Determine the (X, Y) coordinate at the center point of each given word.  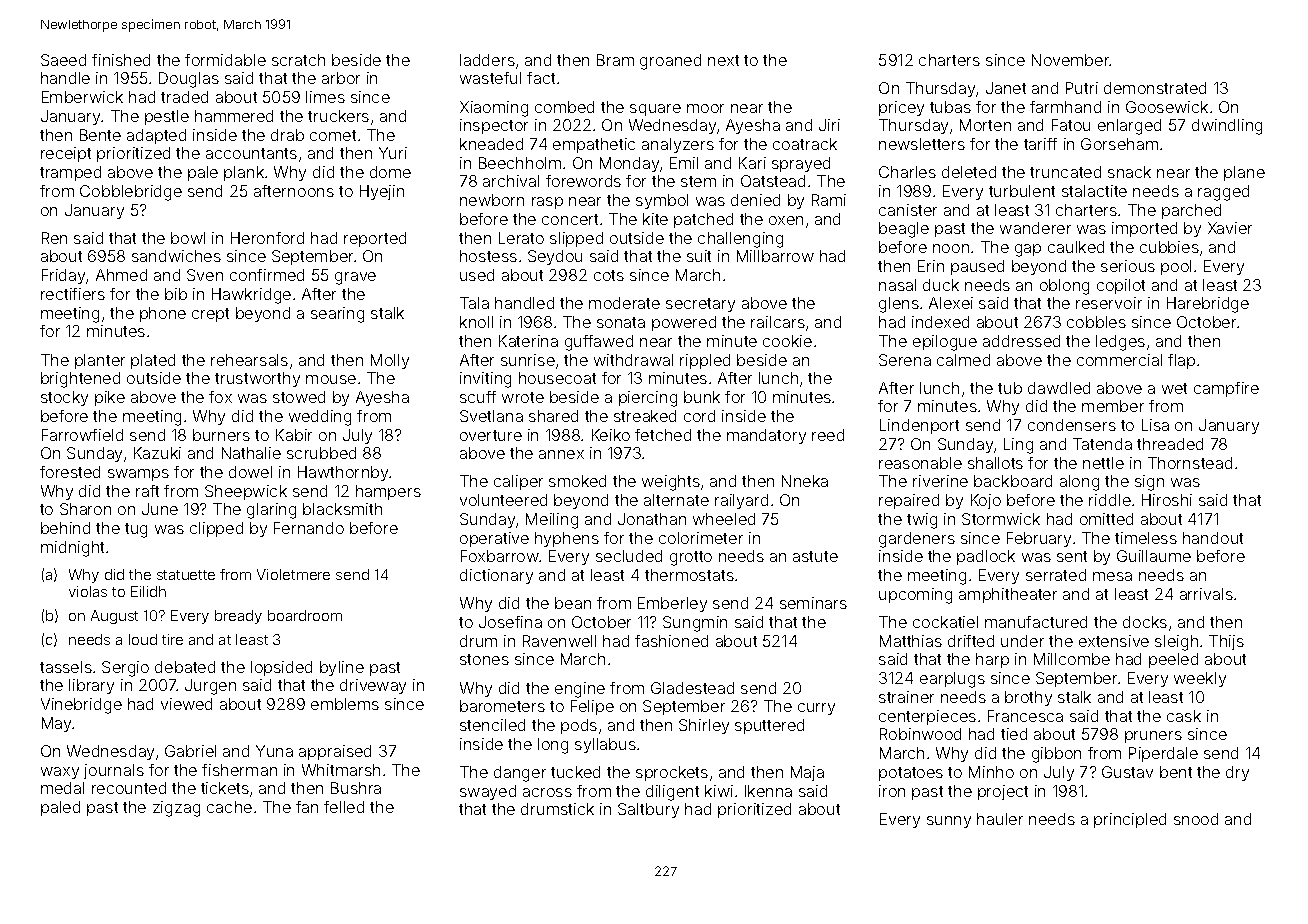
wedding (320, 418)
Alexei (951, 303)
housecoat (557, 378)
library (91, 686)
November (1071, 60)
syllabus (605, 745)
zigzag (176, 809)
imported (1144, 229)
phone (163, 314)
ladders (487, 60)
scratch (298, 60)
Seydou (555, 257)
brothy (1028, 698)
